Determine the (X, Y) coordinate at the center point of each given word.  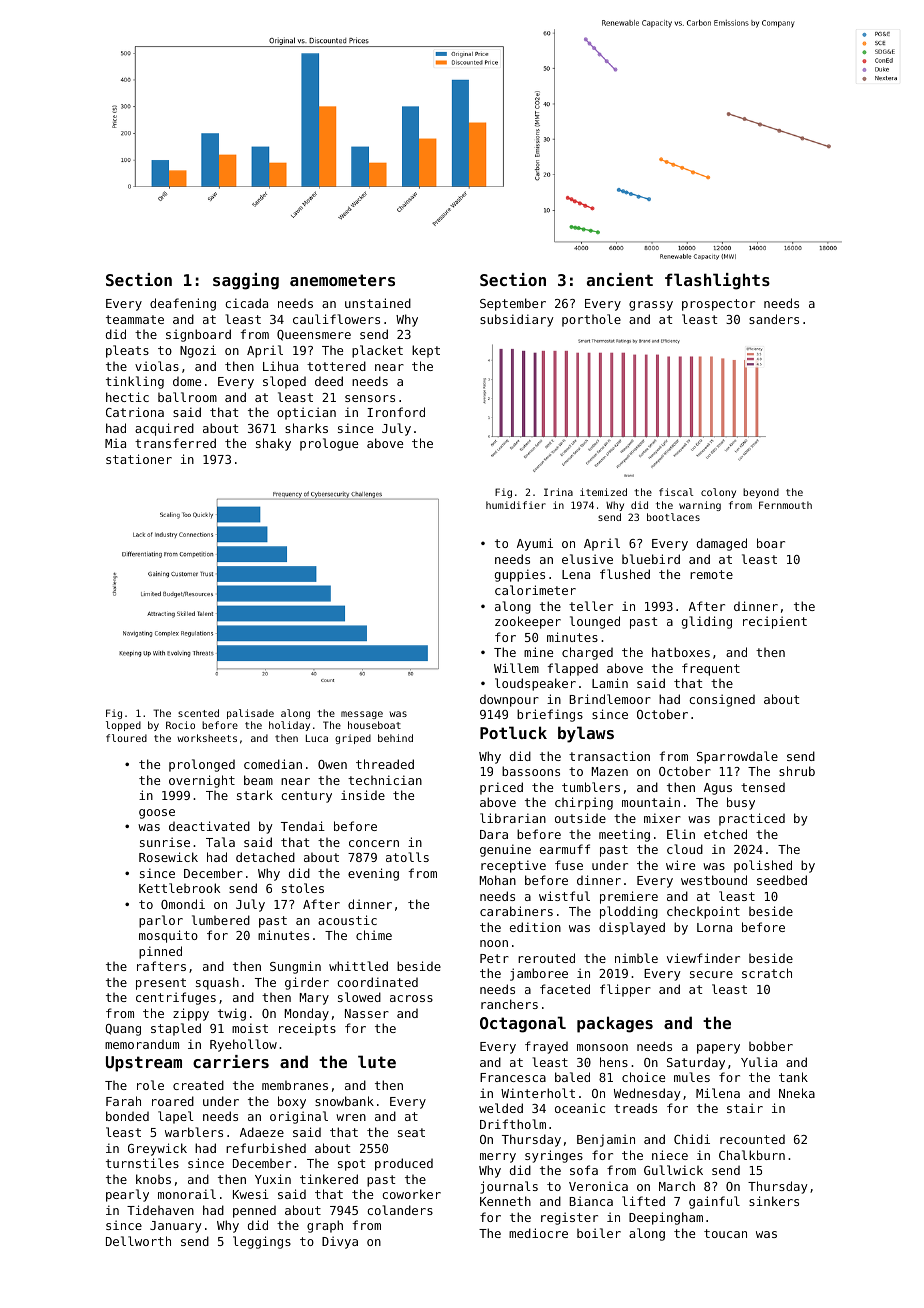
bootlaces (673, 517)
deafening (183, 304)
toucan (725, 1233)
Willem (516, 668)
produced (404, 1164)
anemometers (342, 280)
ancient (620, 279)
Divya (340, 1242)
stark (255, 795)
